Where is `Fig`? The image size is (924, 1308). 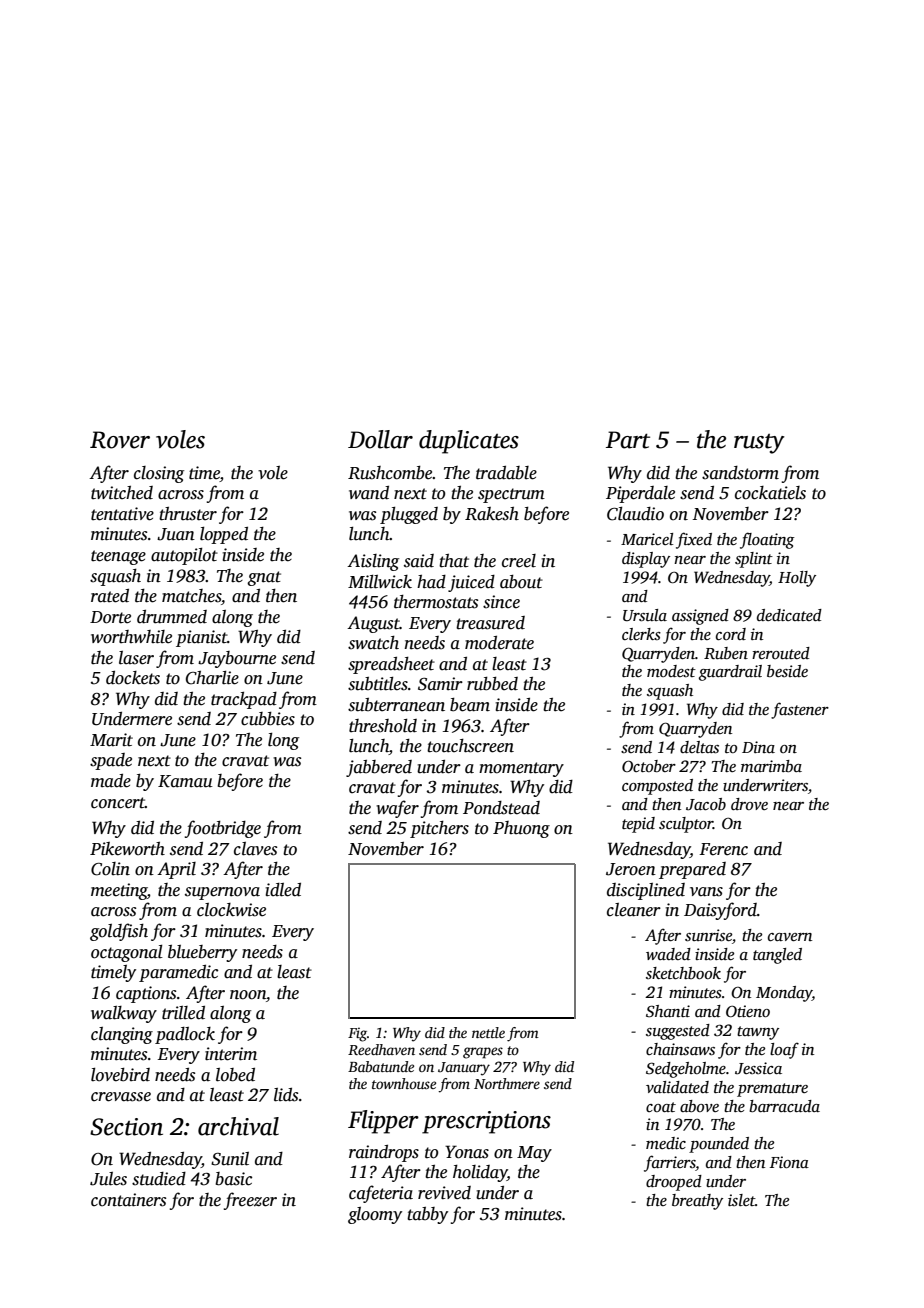
Fig is located at coordinates (357, 1034).
